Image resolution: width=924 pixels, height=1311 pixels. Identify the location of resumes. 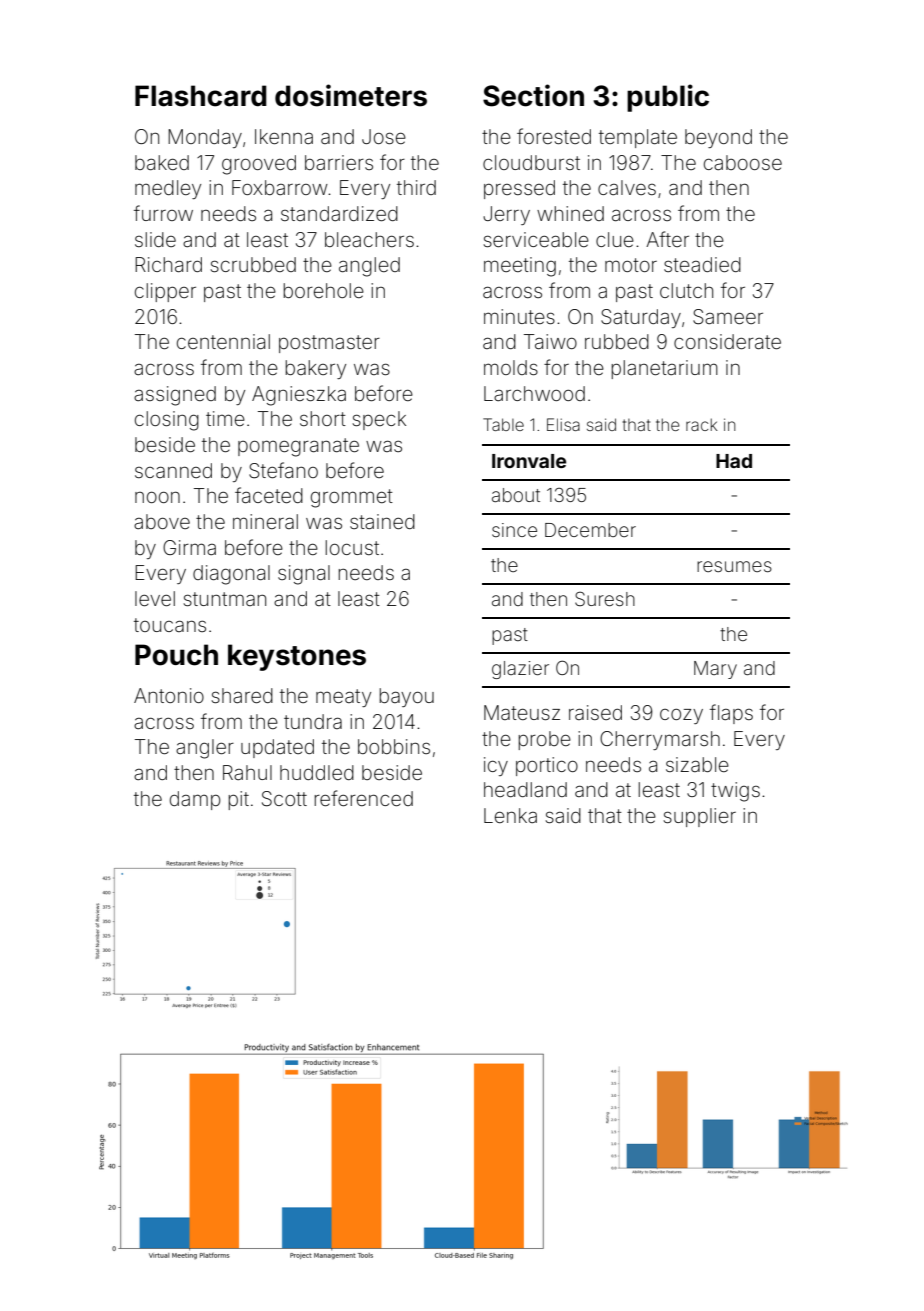
(734, 566).
